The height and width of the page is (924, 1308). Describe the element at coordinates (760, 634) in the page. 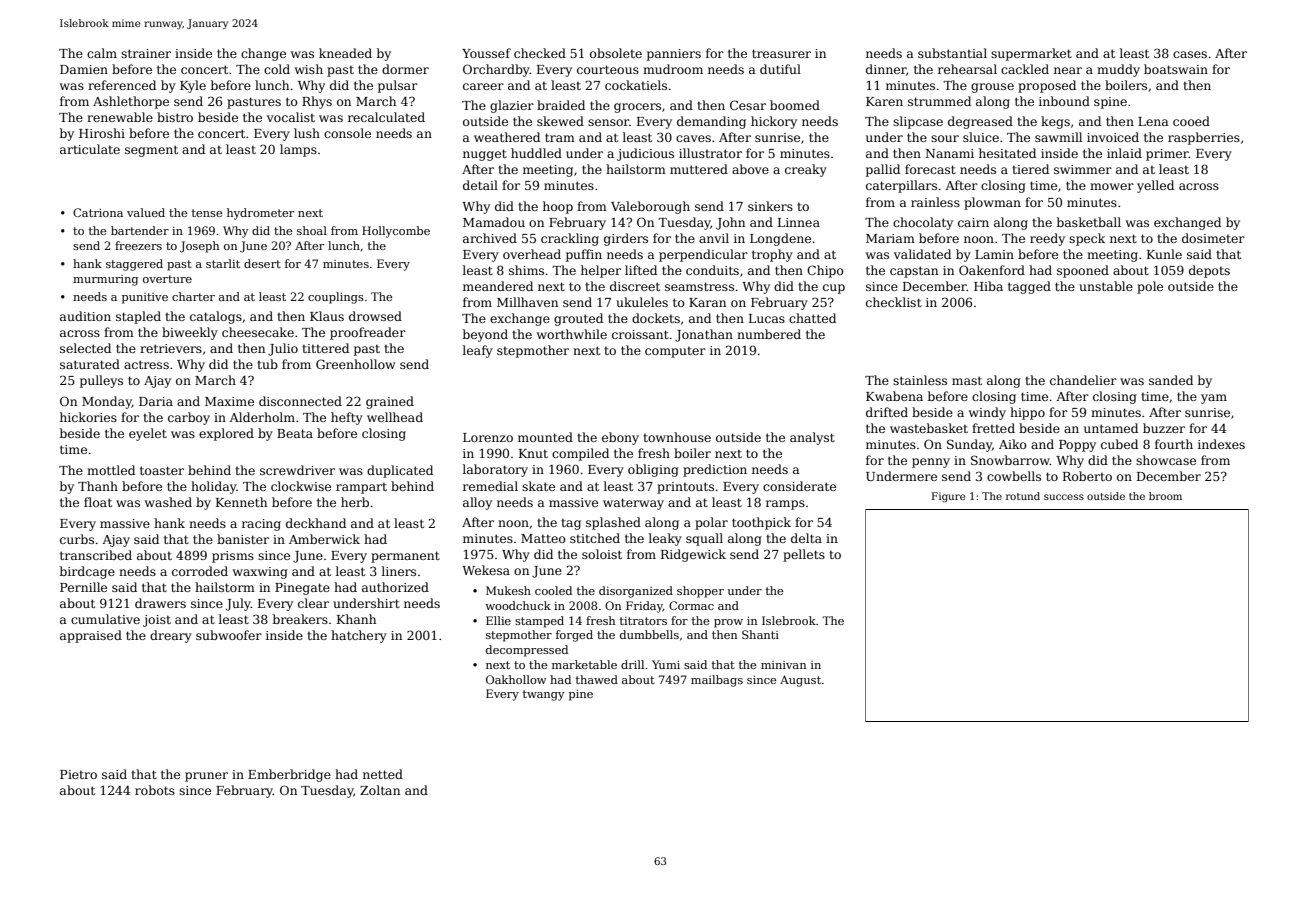

I see `Shanti` at that location.
